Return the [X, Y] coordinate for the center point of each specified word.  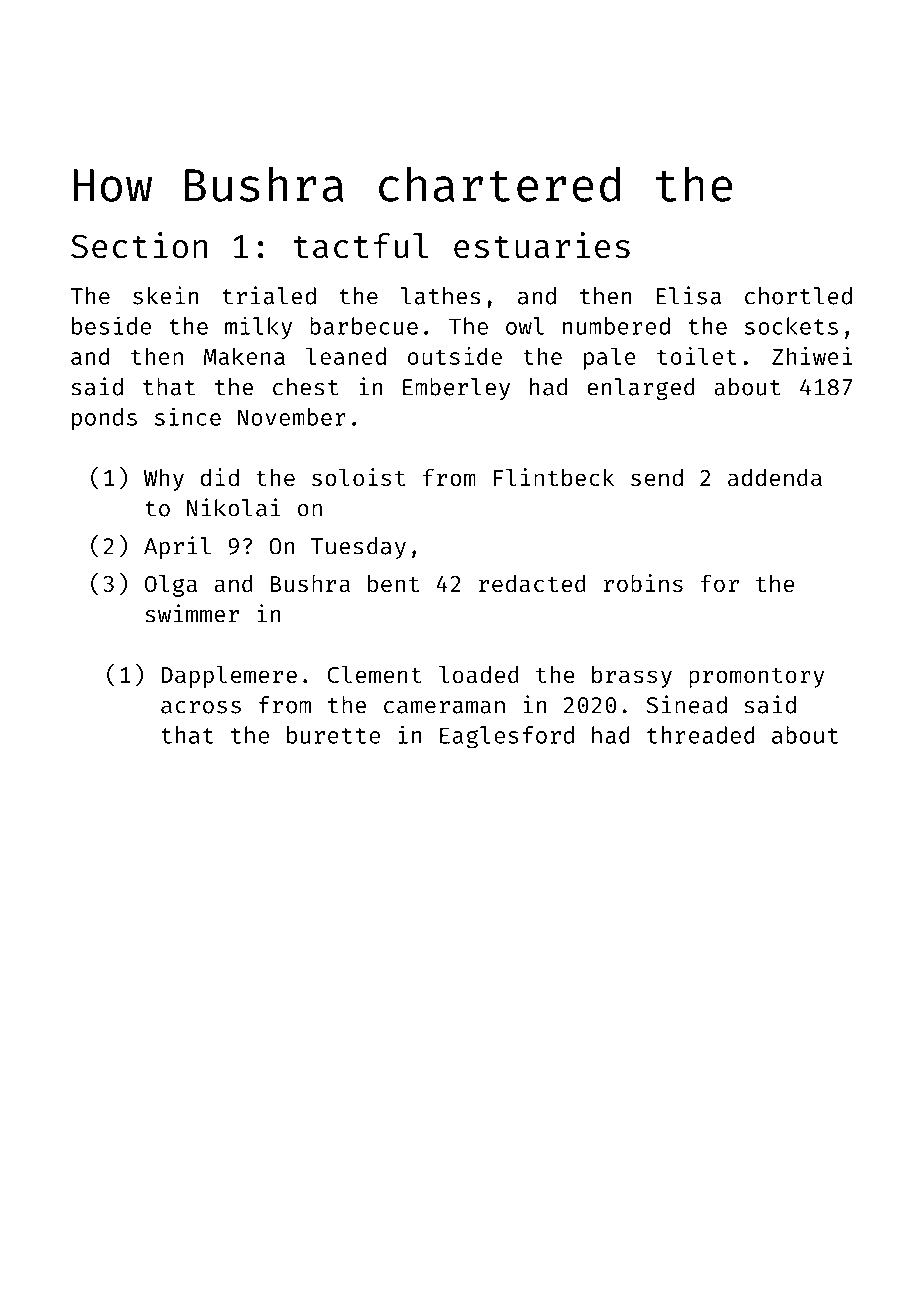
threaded [701, 735]
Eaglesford [507, 737]
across [201, 707]
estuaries [542, 245]
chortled [798, 296]
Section [139, 245]
